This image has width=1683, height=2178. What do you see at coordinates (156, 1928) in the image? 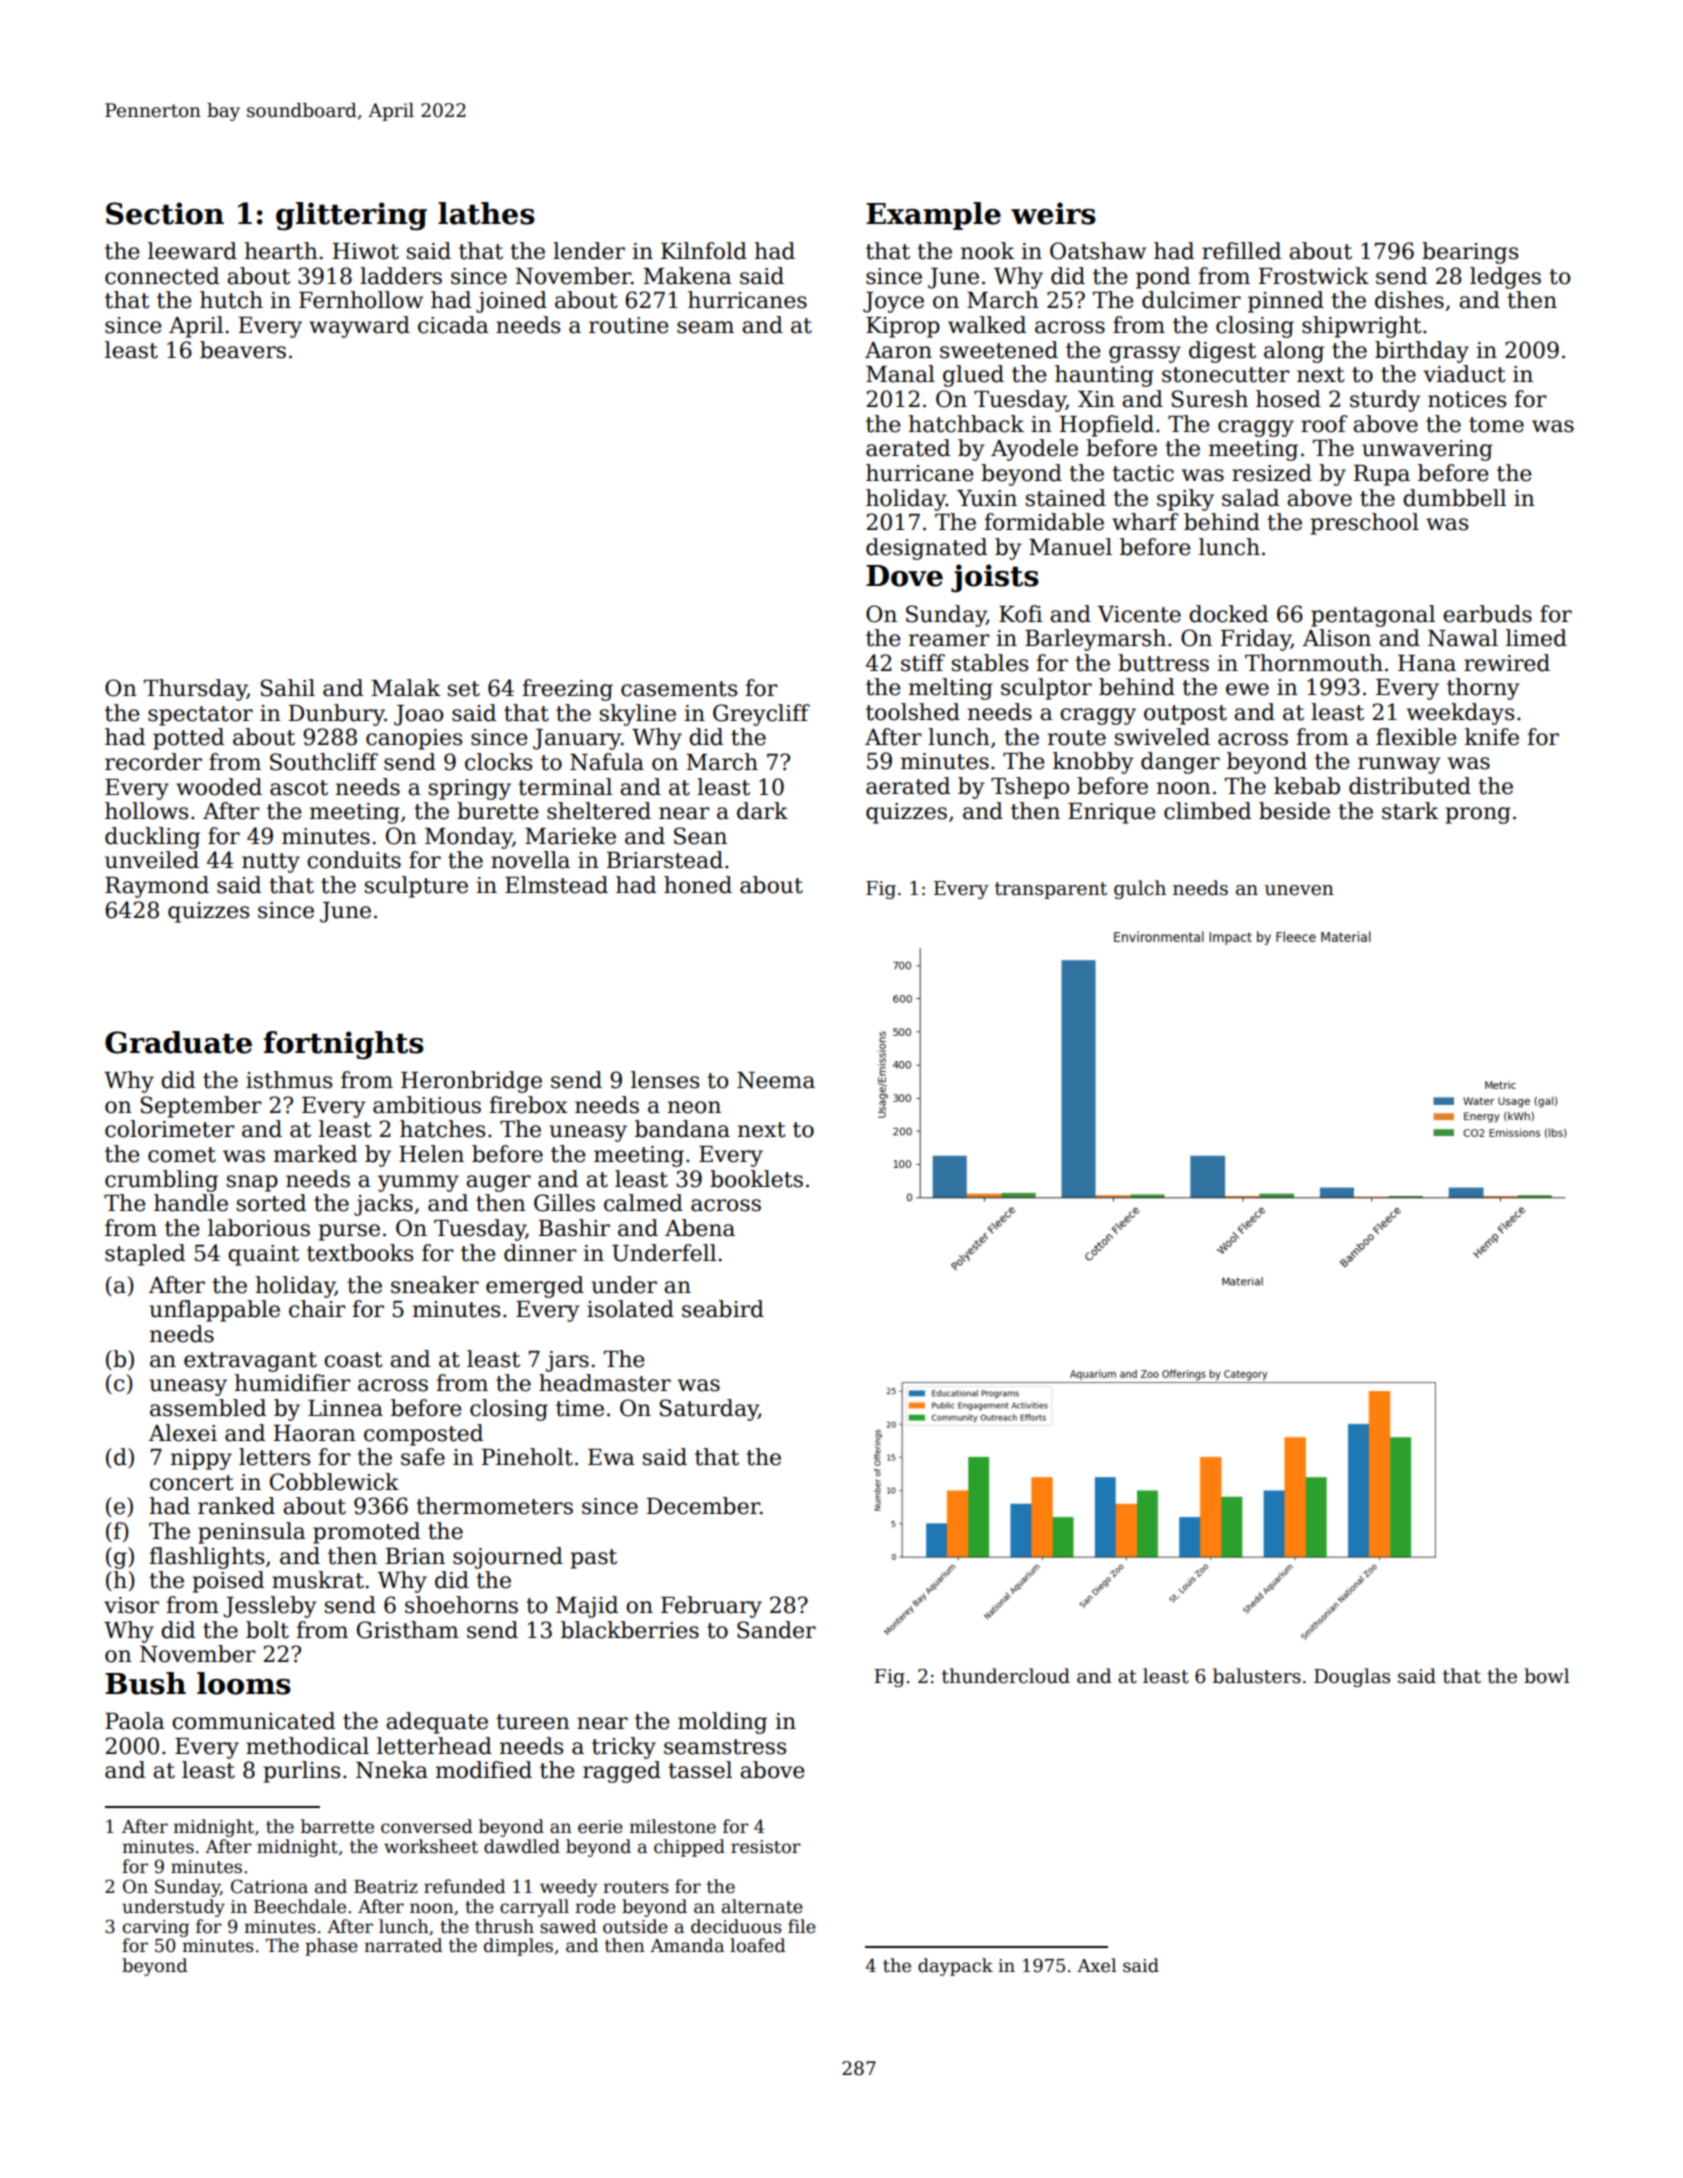
I see `carving` at bounding box center [156, 1928].
